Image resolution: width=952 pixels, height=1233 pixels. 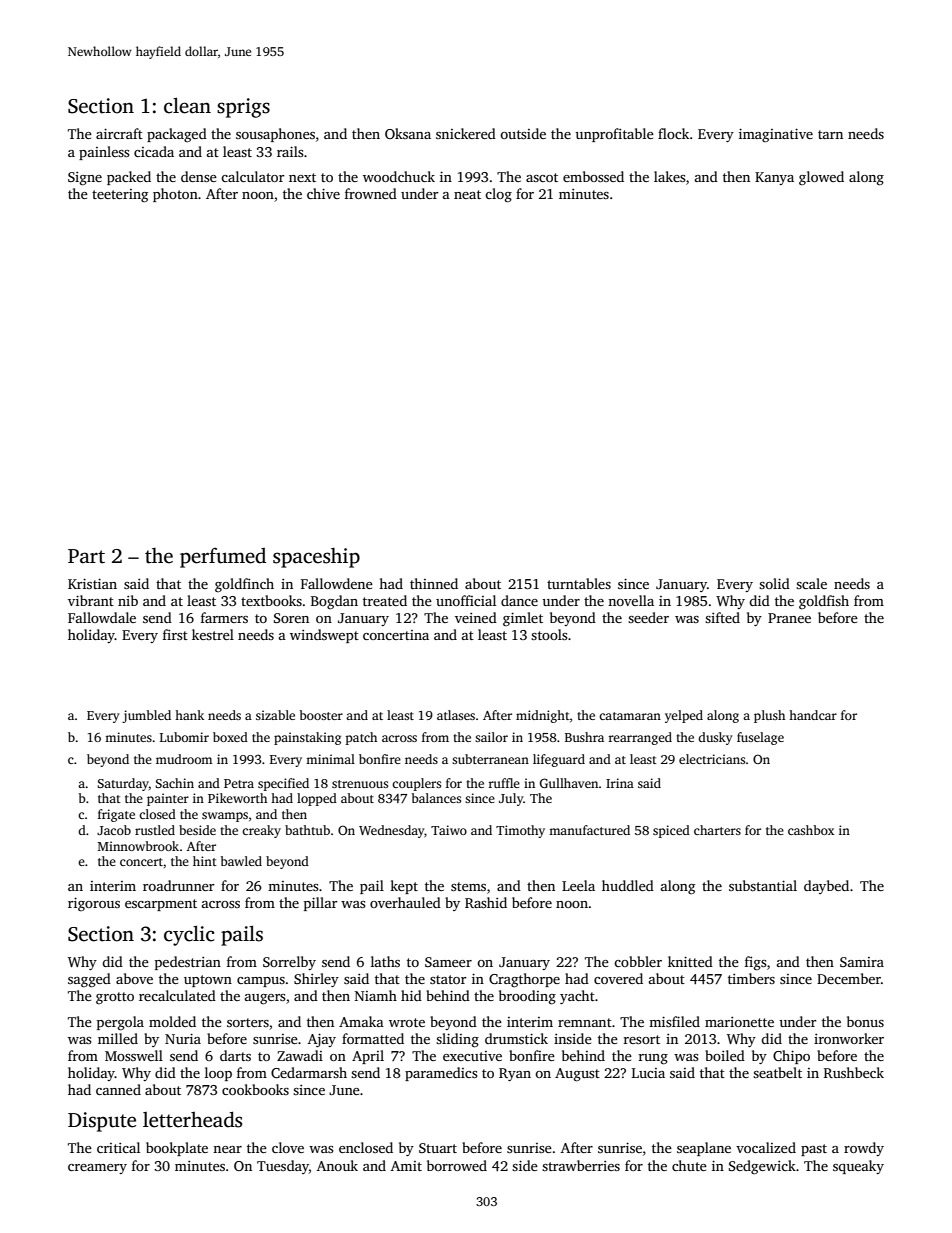 What do you see at coordinates (120, 196) in the screenshot?
I see `teetering` at bounding box center [120, 196].
